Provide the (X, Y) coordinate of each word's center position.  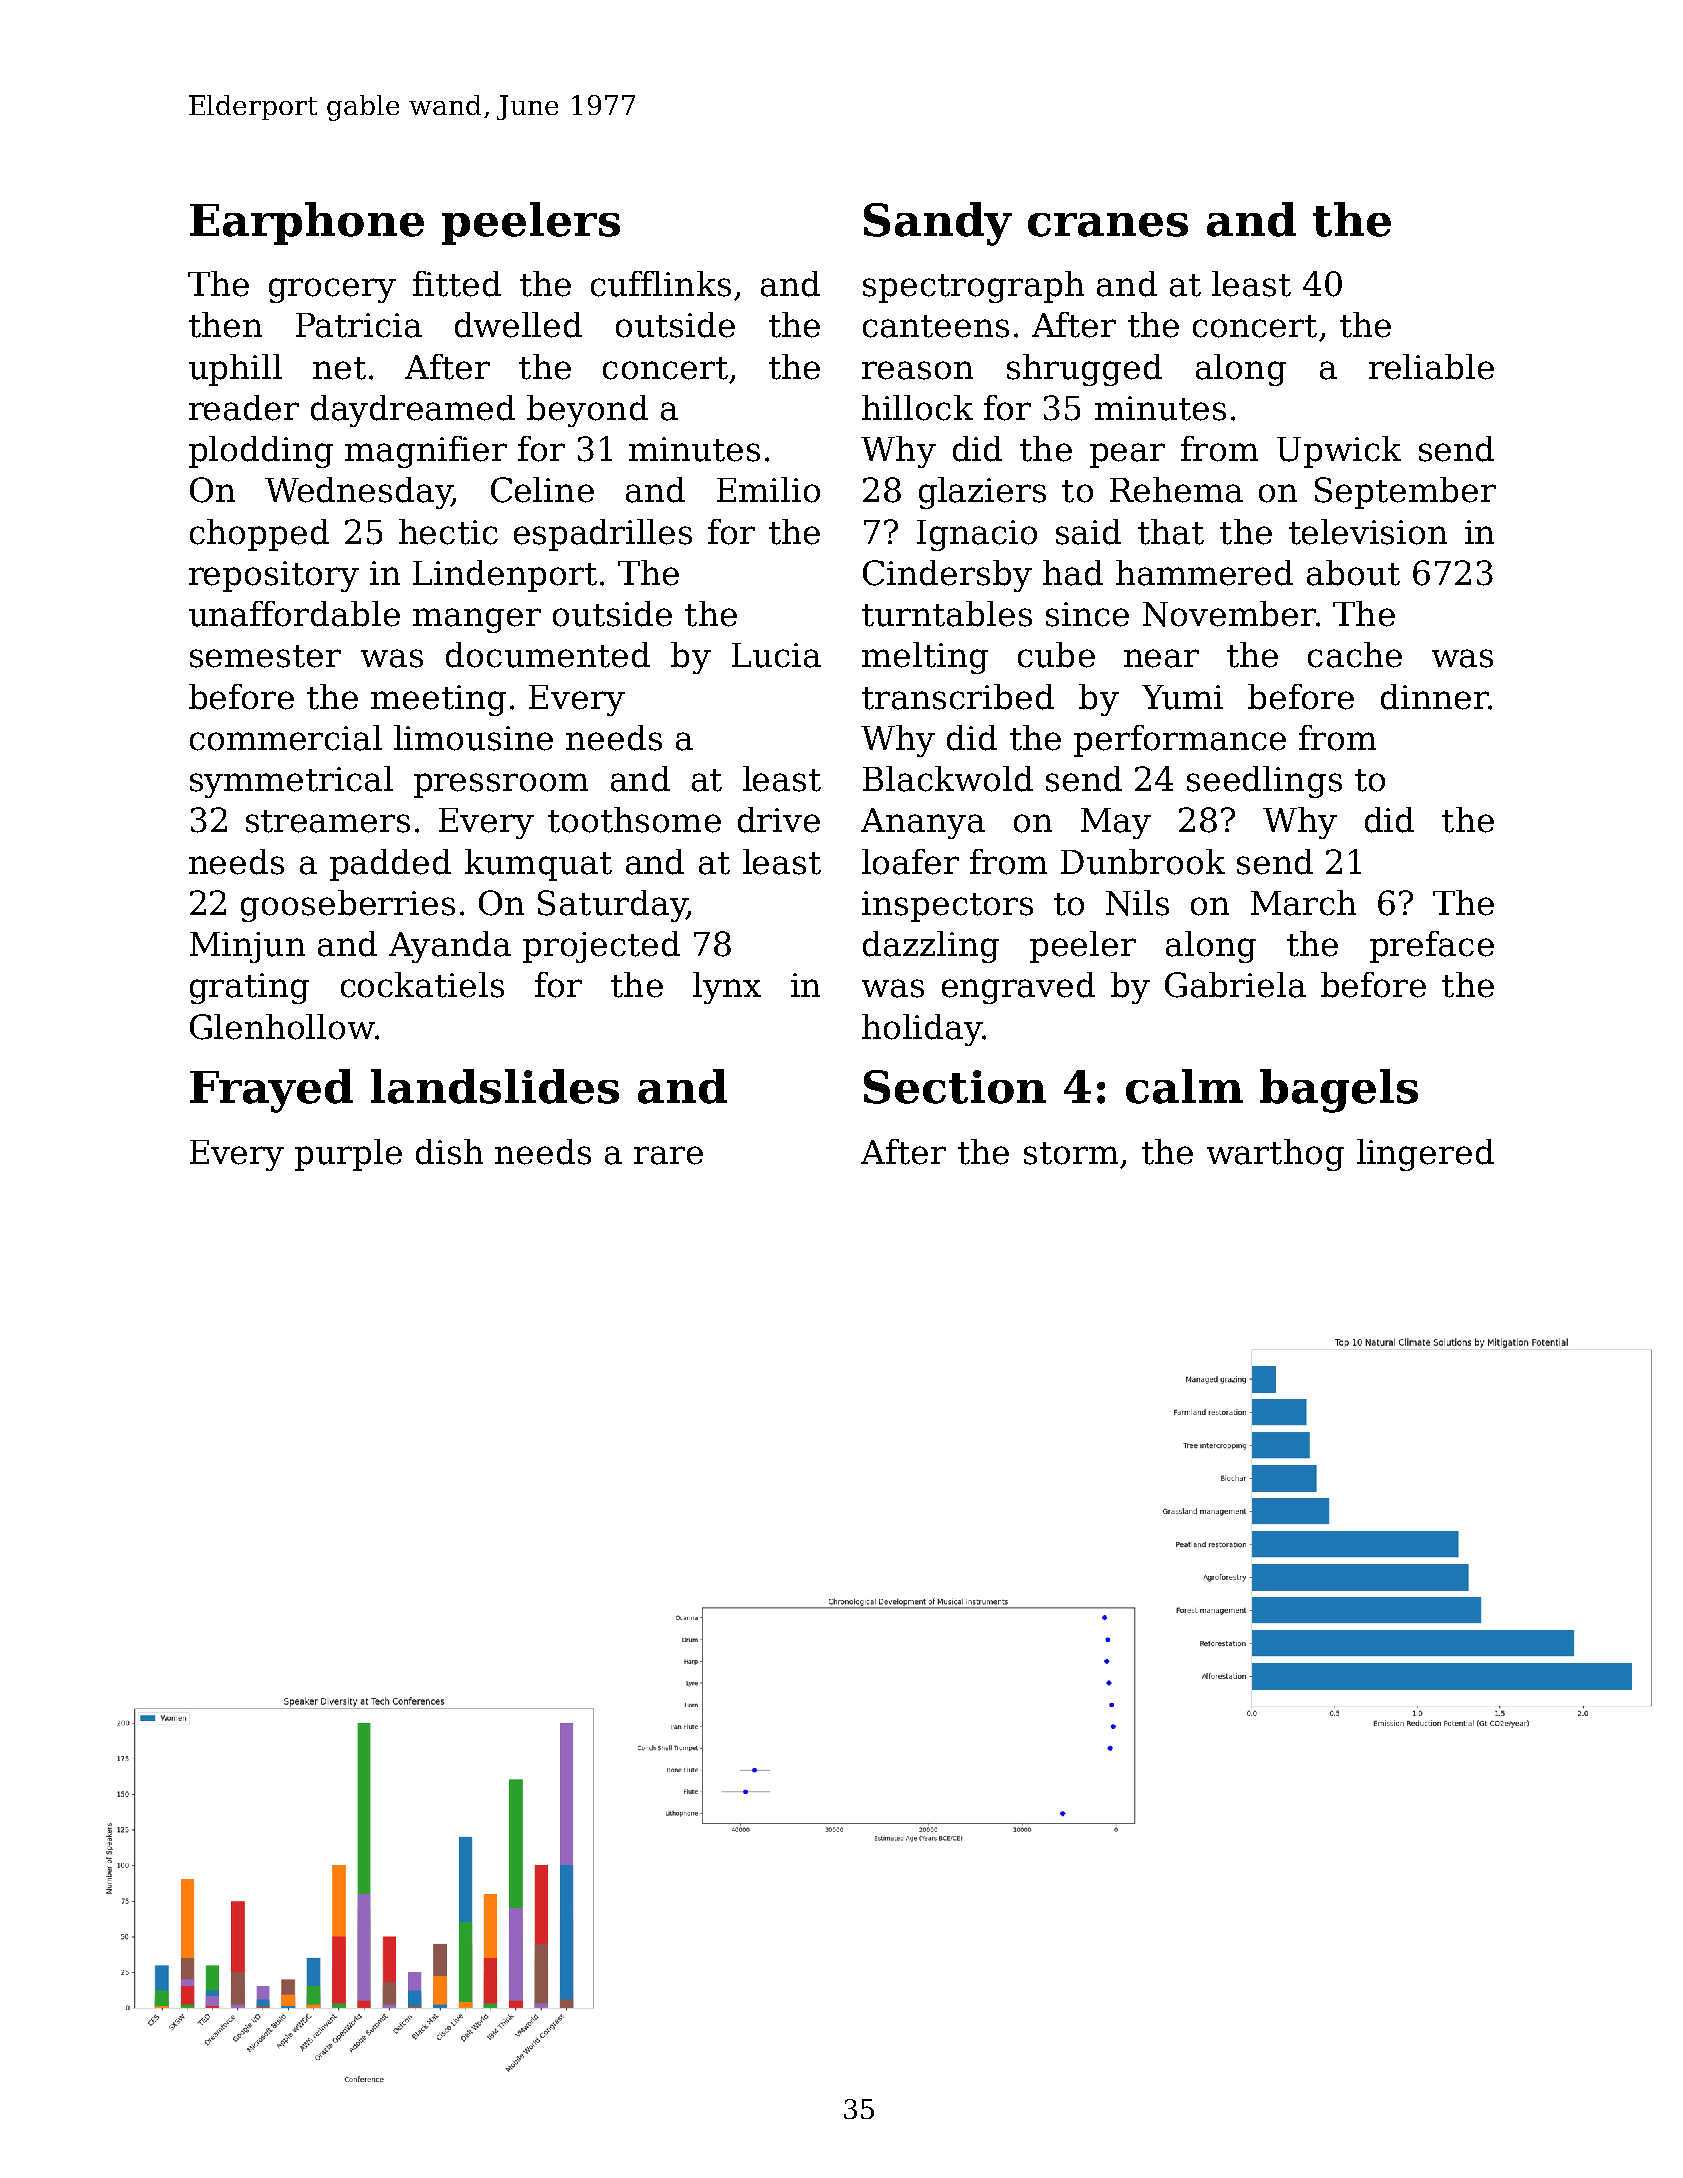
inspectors (947, 906)
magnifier (426, 452)
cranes (1108, 225)
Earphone (307, 223)
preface (1432, 947)
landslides (495, 1086)
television (1368, 532)
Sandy (938, 224)
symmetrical (291, 782)
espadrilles (603, 535)
